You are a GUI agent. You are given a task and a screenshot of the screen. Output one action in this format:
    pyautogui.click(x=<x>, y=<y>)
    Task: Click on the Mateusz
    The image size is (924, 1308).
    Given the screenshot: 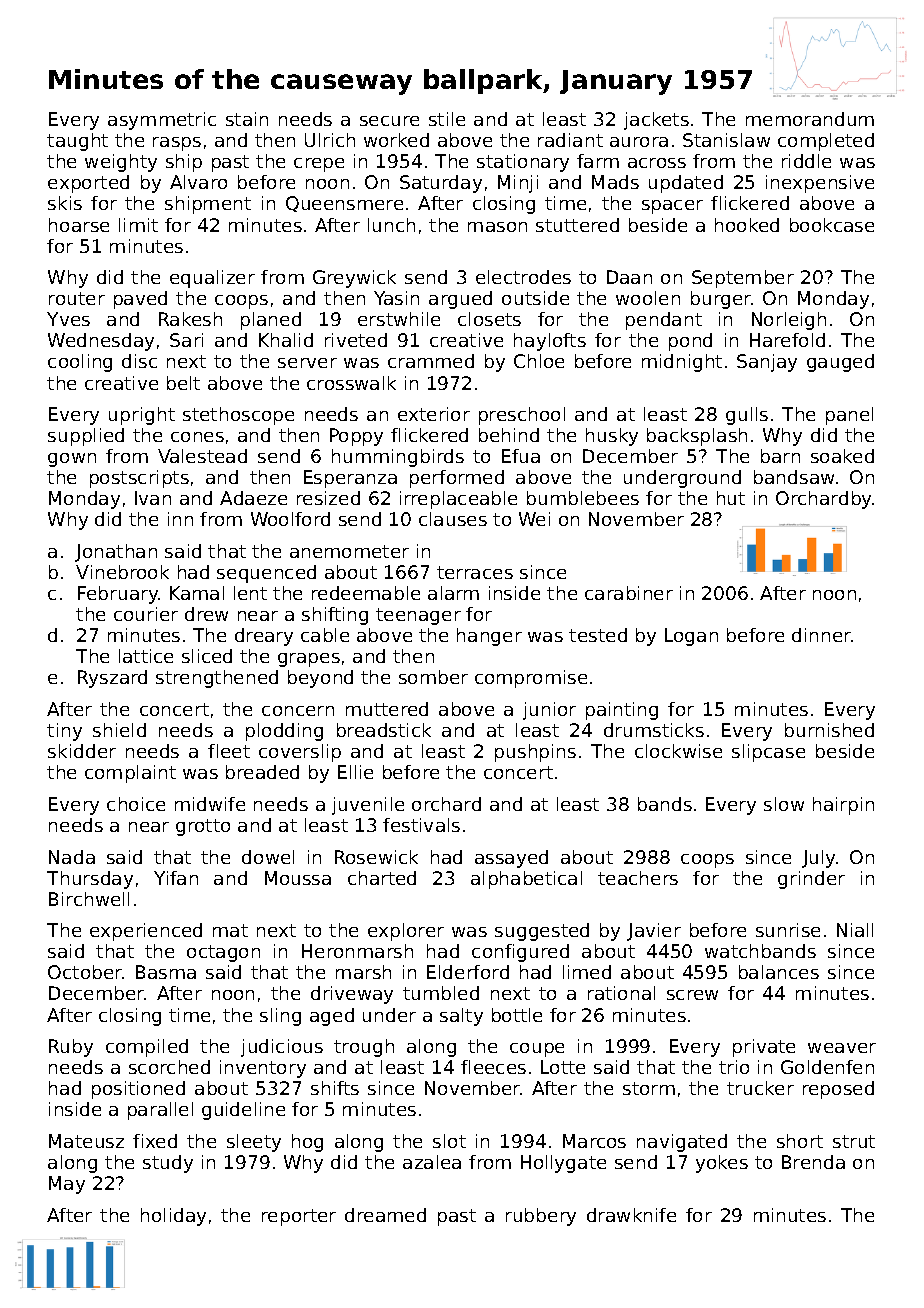 What is the action you would take?
    pyautogui.click(x=86, y=1141)
